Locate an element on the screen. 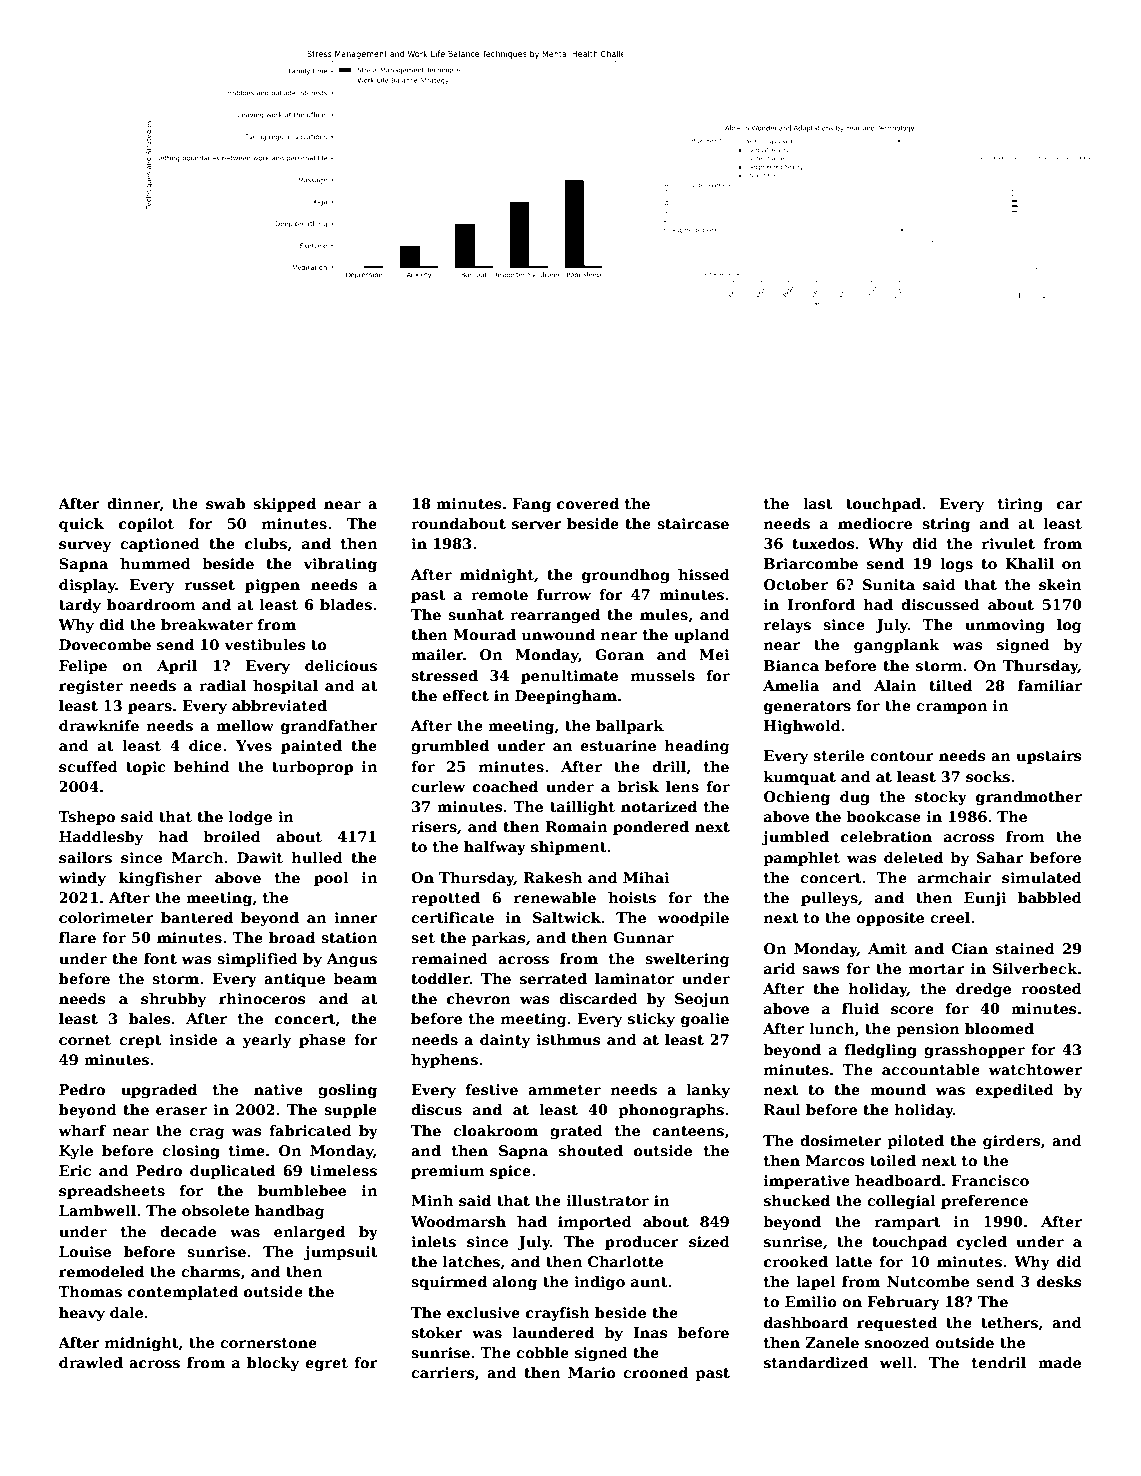 The height and width of the screenshot is (1476, 1141). remote is located at coordinates (499, 595).
